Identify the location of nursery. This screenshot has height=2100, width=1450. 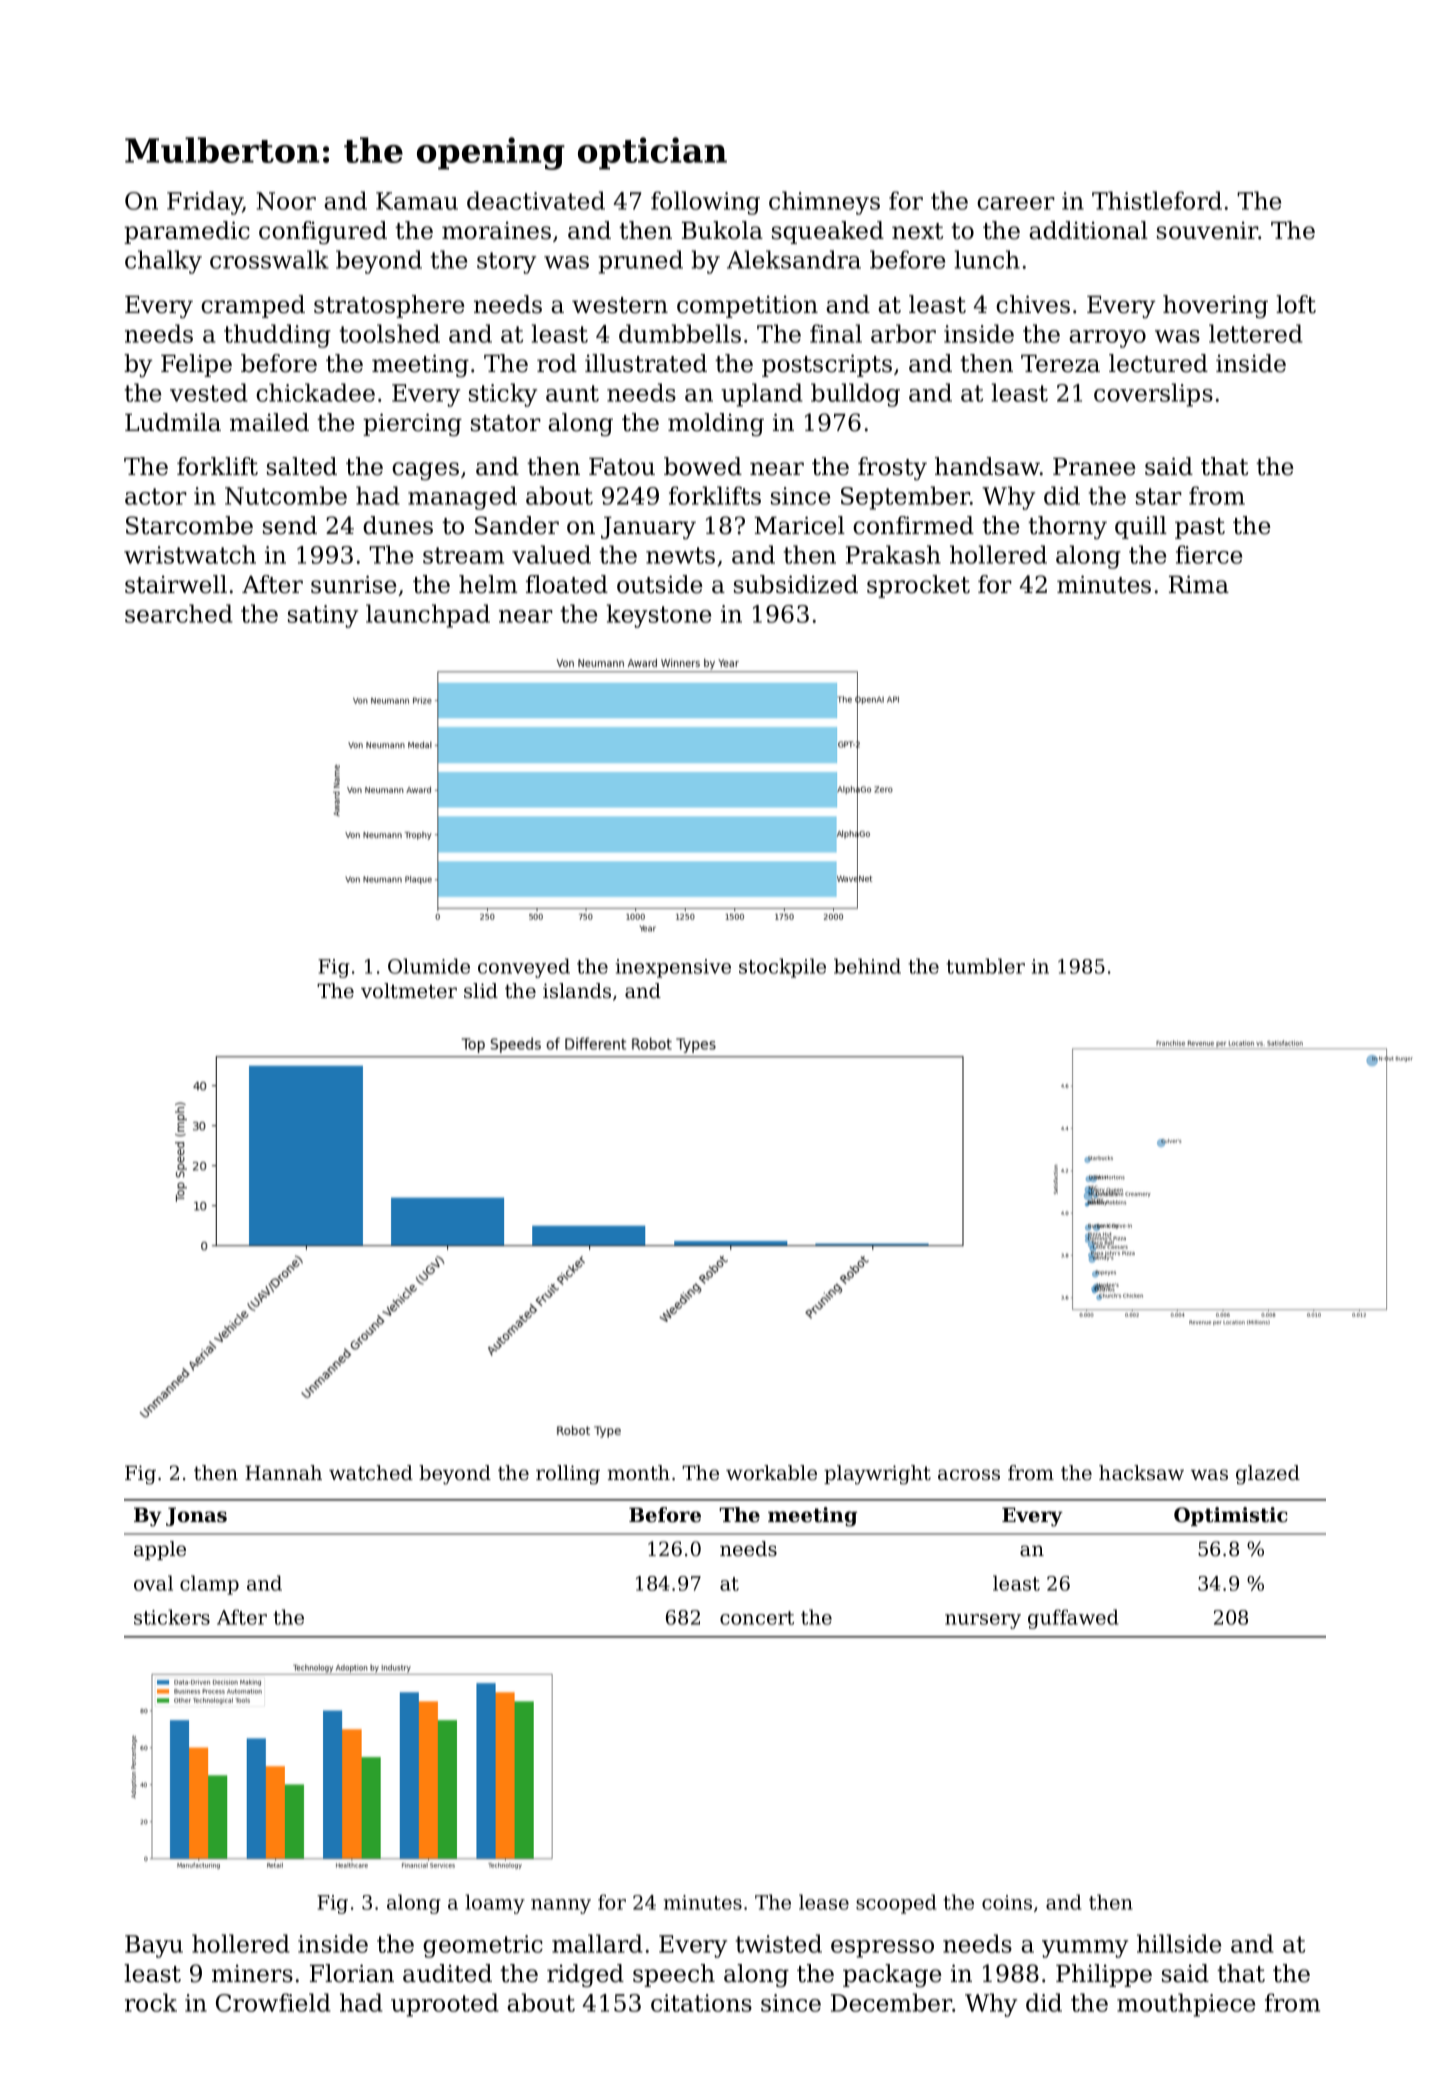
(983, 1621).
